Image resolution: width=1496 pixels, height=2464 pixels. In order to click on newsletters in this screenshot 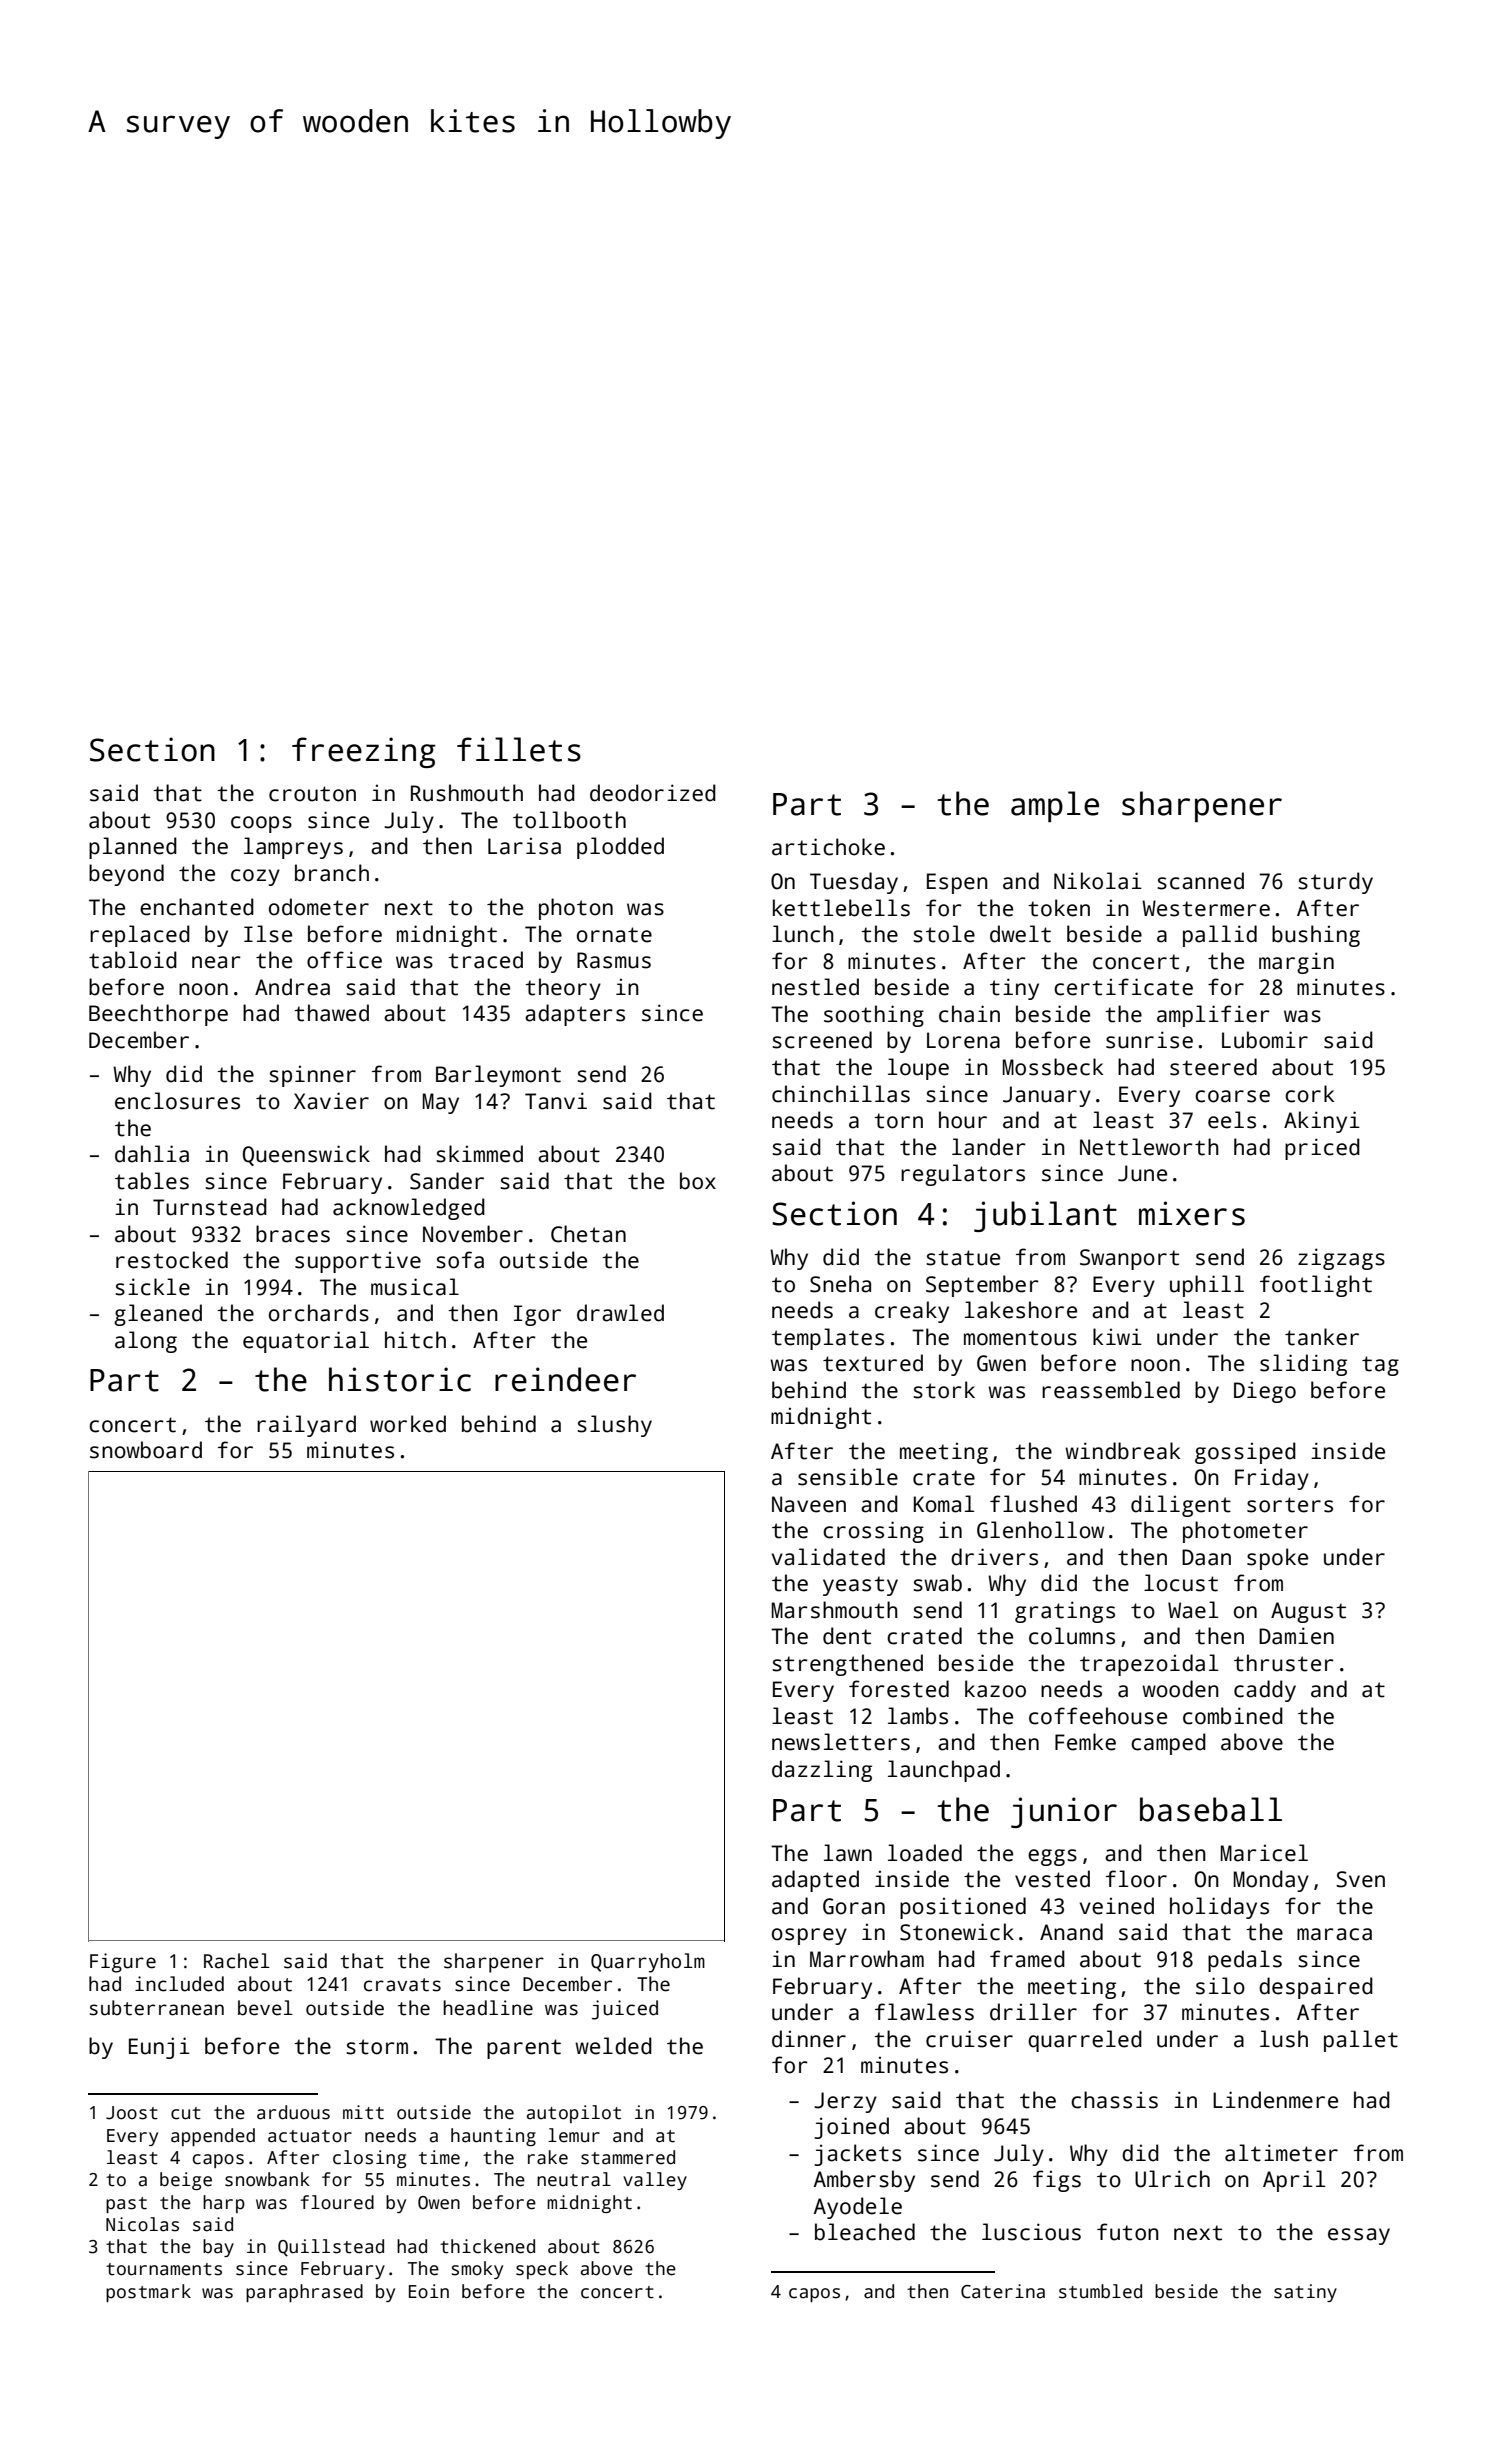, I will do `click(841, 1742)`.
